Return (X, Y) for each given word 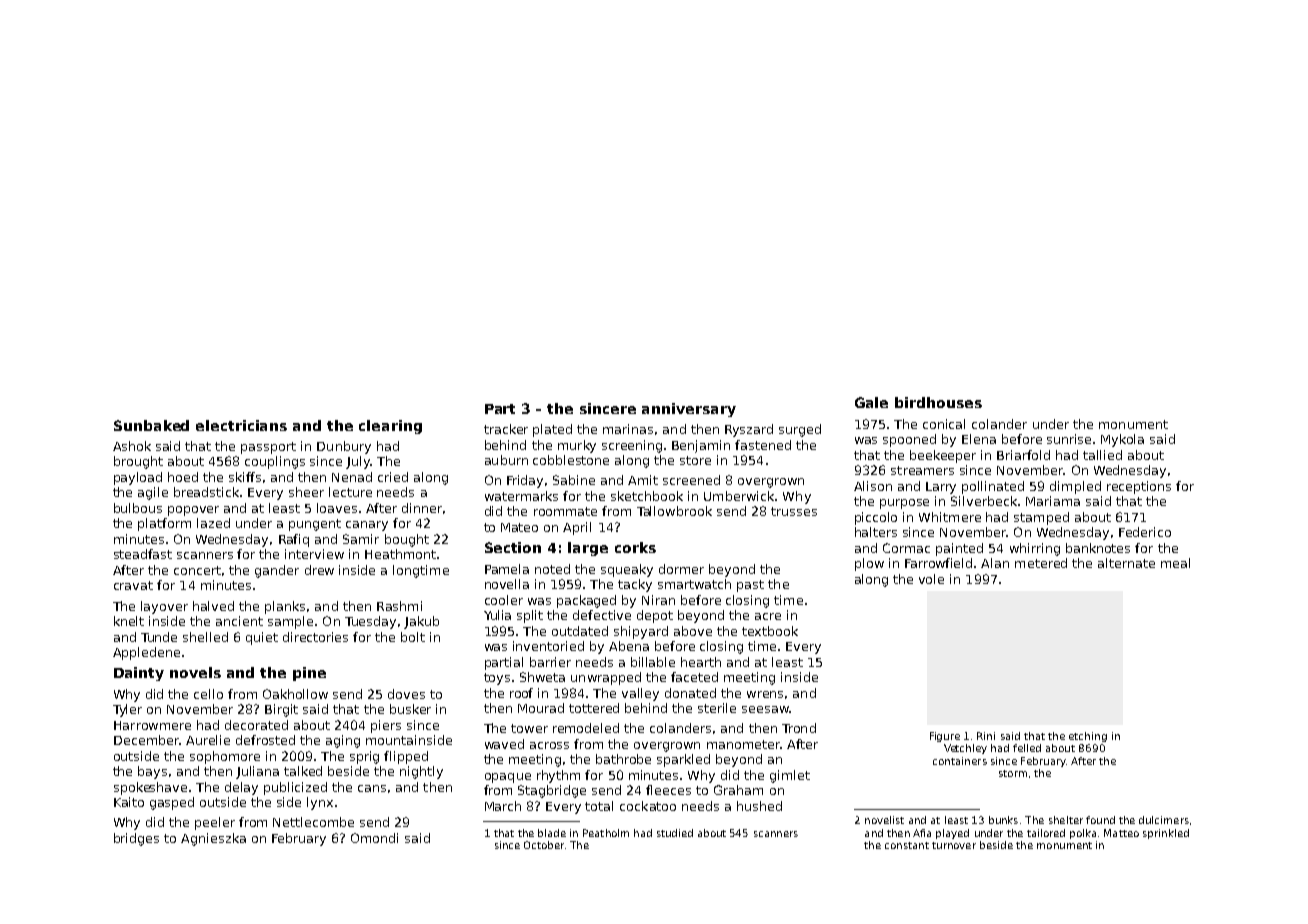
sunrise (1069, 439)
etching (1088, 737)
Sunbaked (151, 425)
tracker (506, 429)
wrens (765, 694)
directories (315, 637)
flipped (406, 757)
